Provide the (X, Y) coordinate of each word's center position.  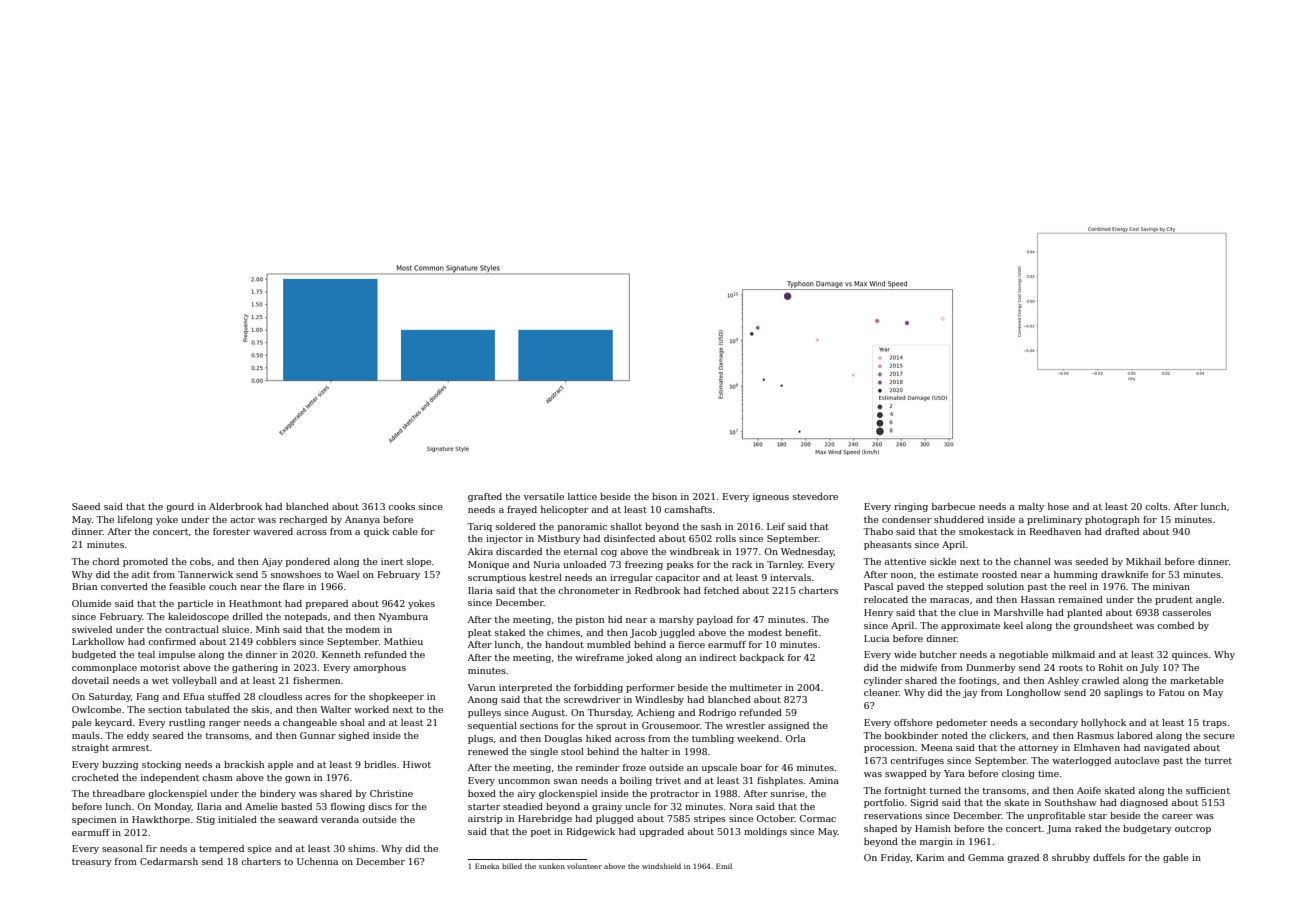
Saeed (86, 506)
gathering (255, 668)
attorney (1038, 749)
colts (1156, 506)
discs (380, 806)
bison (664, 496)
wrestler (745, 725)
